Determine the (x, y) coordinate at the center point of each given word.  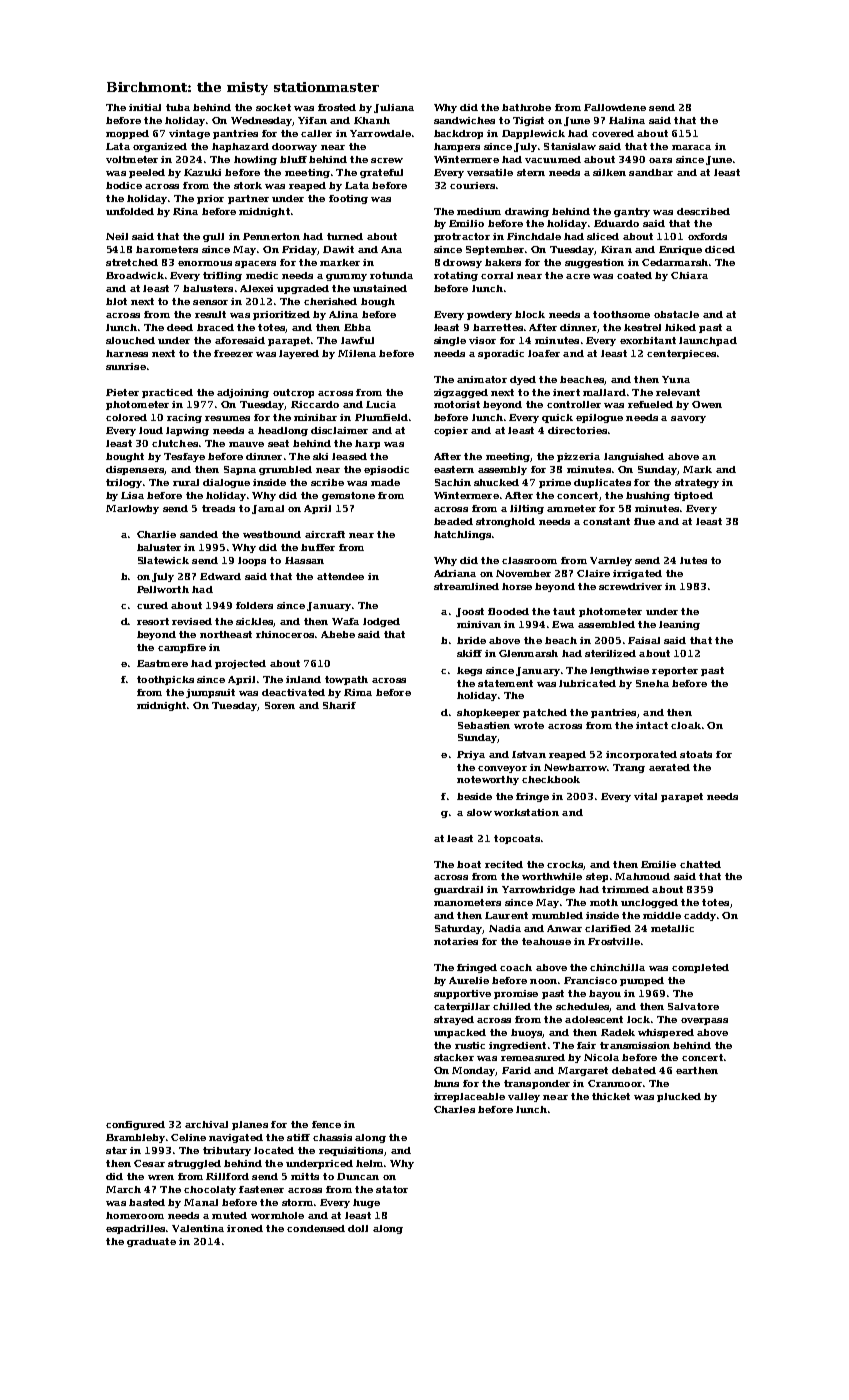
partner (248, 199)
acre (578, 276)
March (123, 1189)
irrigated (637, 574)
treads (218, 508)
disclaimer (339, 430)
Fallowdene (615, 107)
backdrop (458, 134)
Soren (280, 705)
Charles (454, 1109)
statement (505, 683)
